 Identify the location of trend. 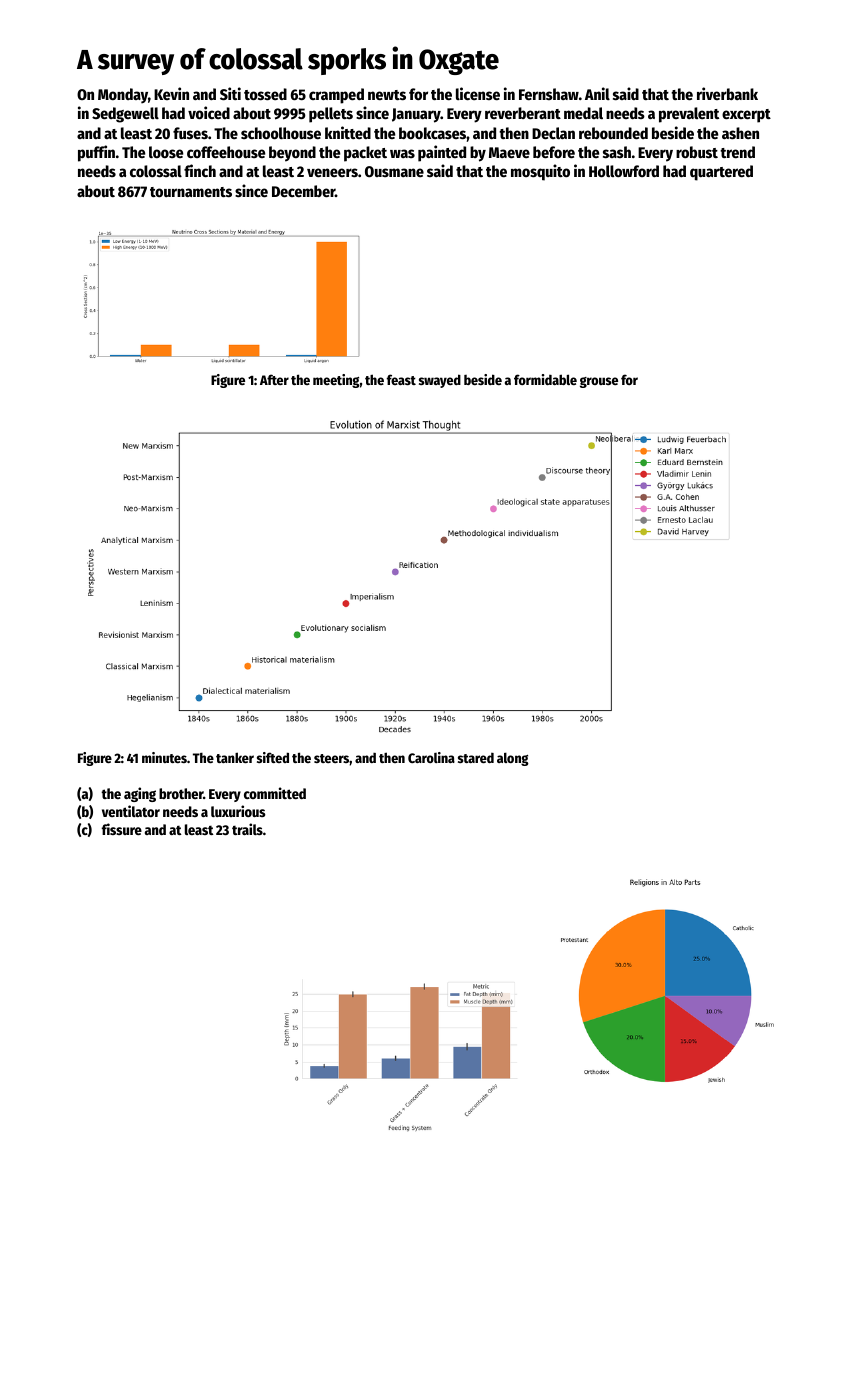
(737, 152).
